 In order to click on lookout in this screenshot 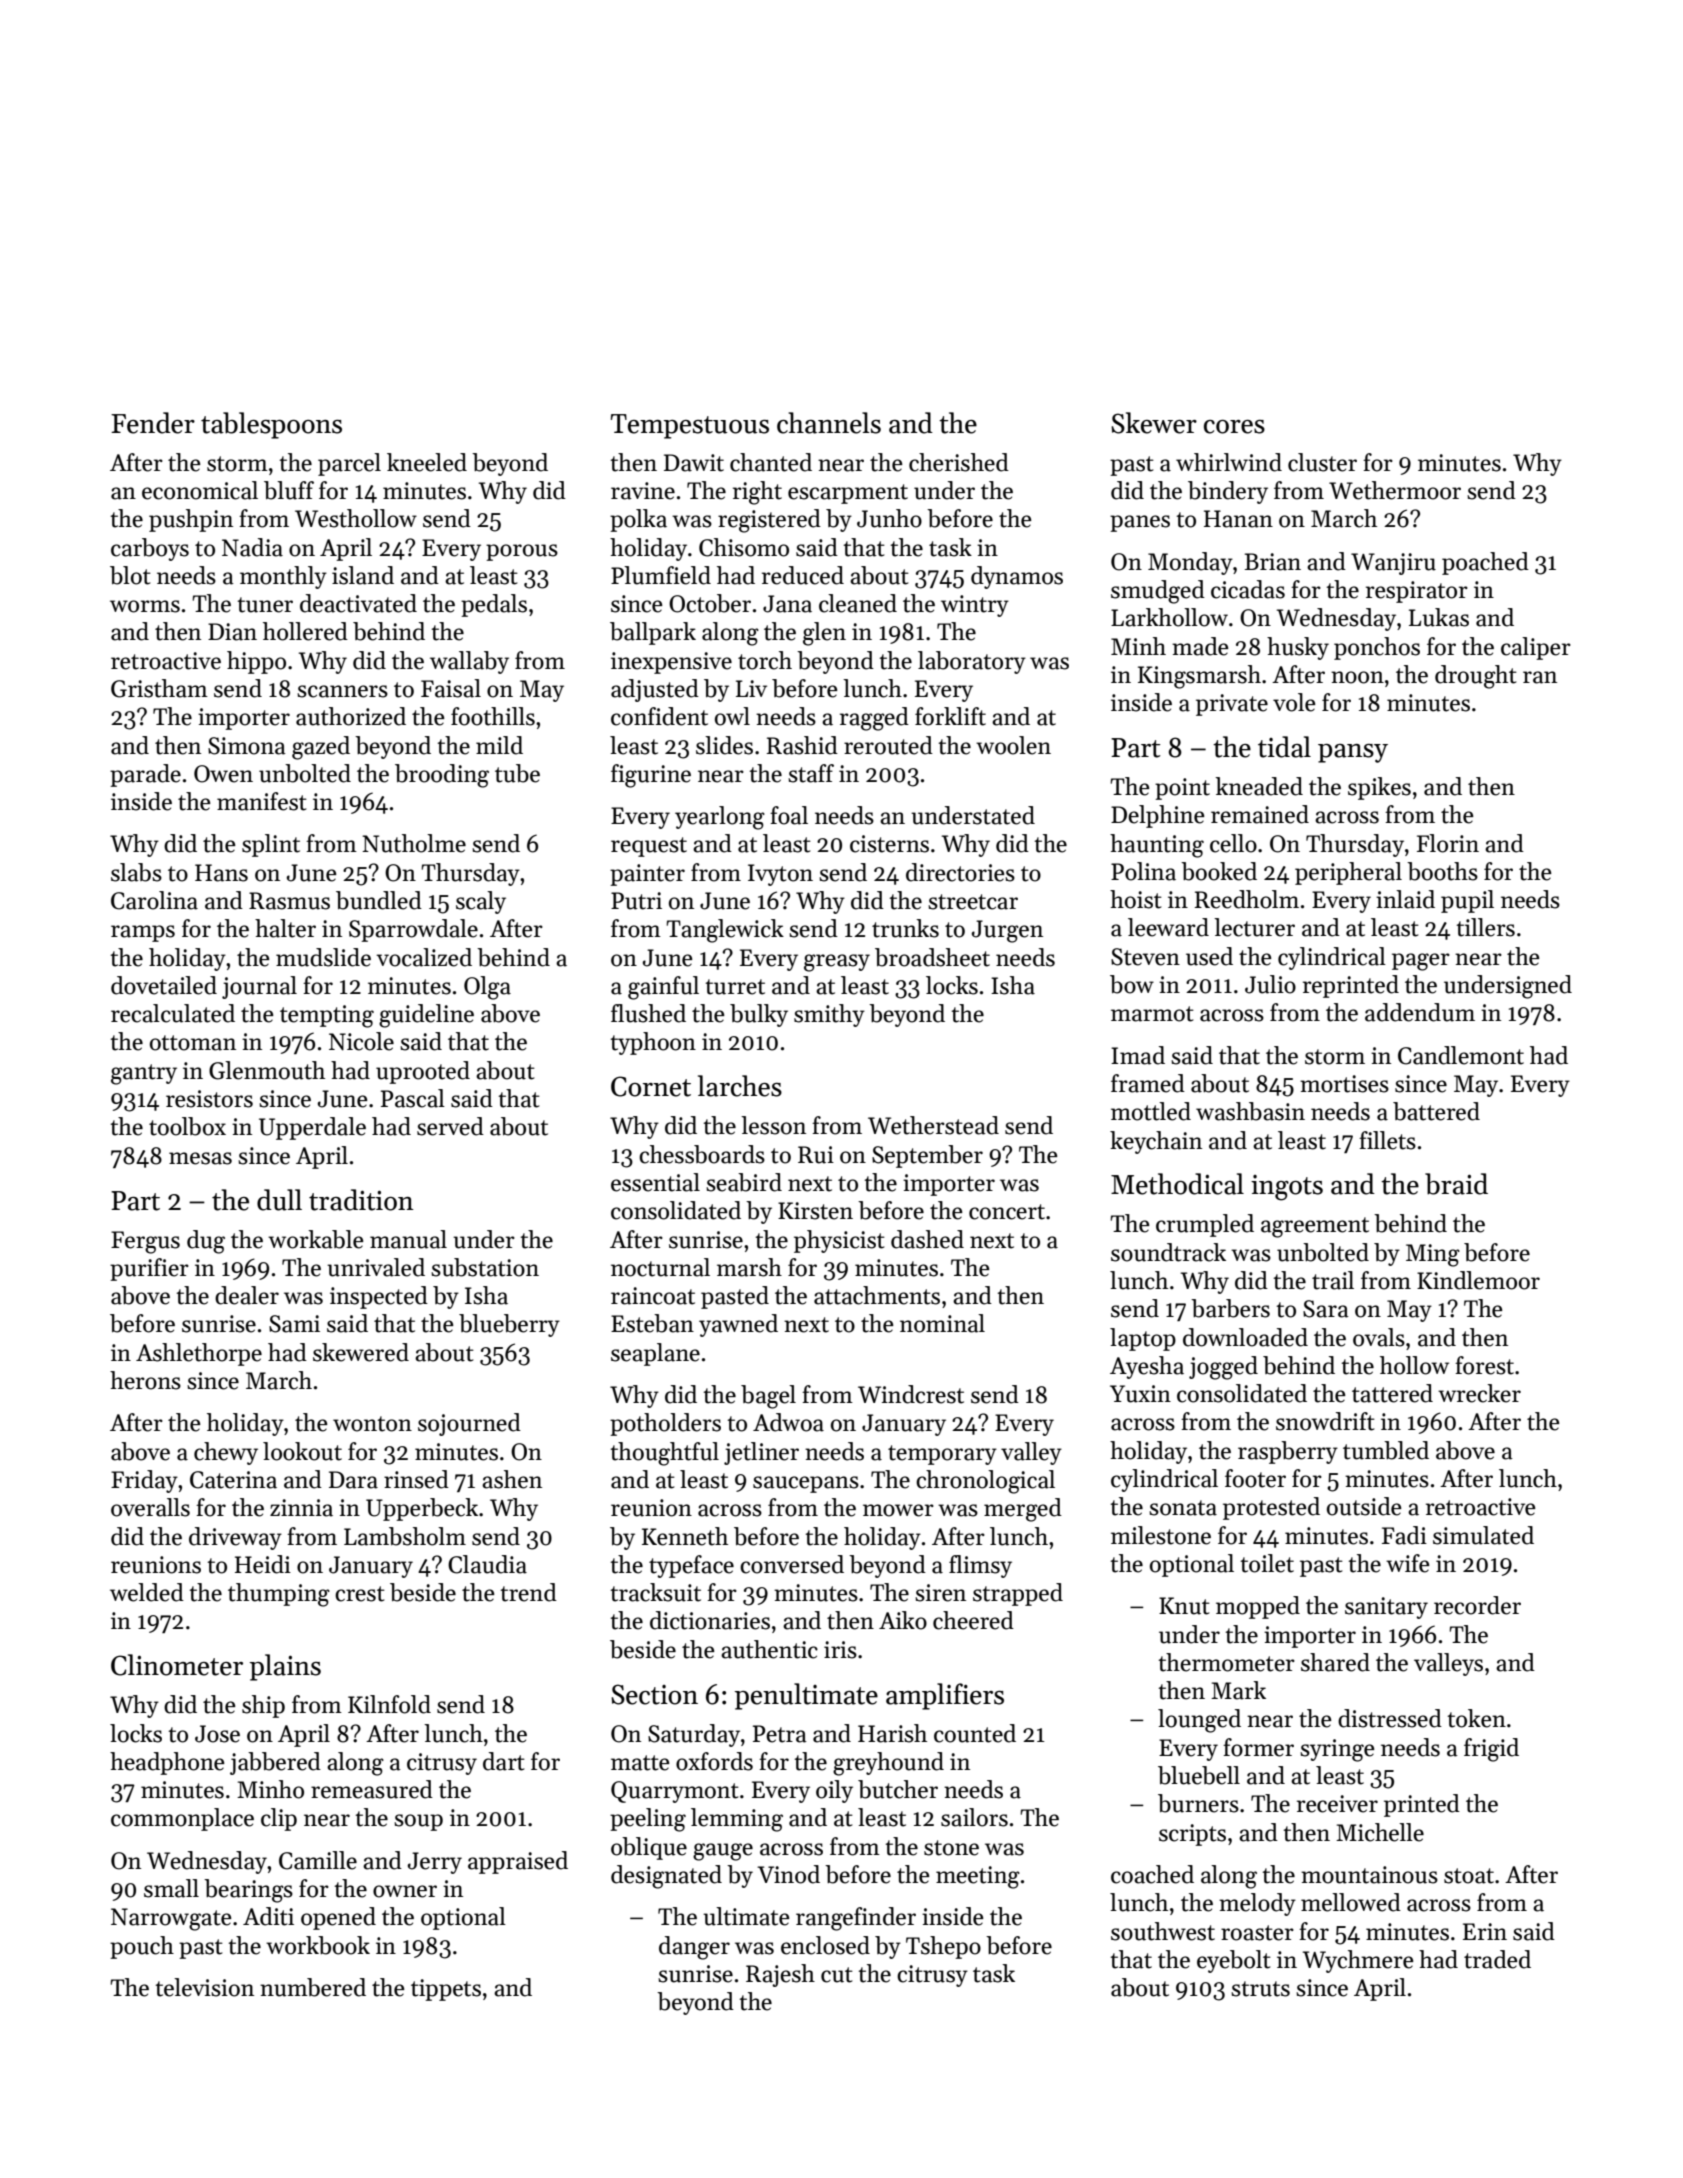, I will do `click(302, 1451)`.
